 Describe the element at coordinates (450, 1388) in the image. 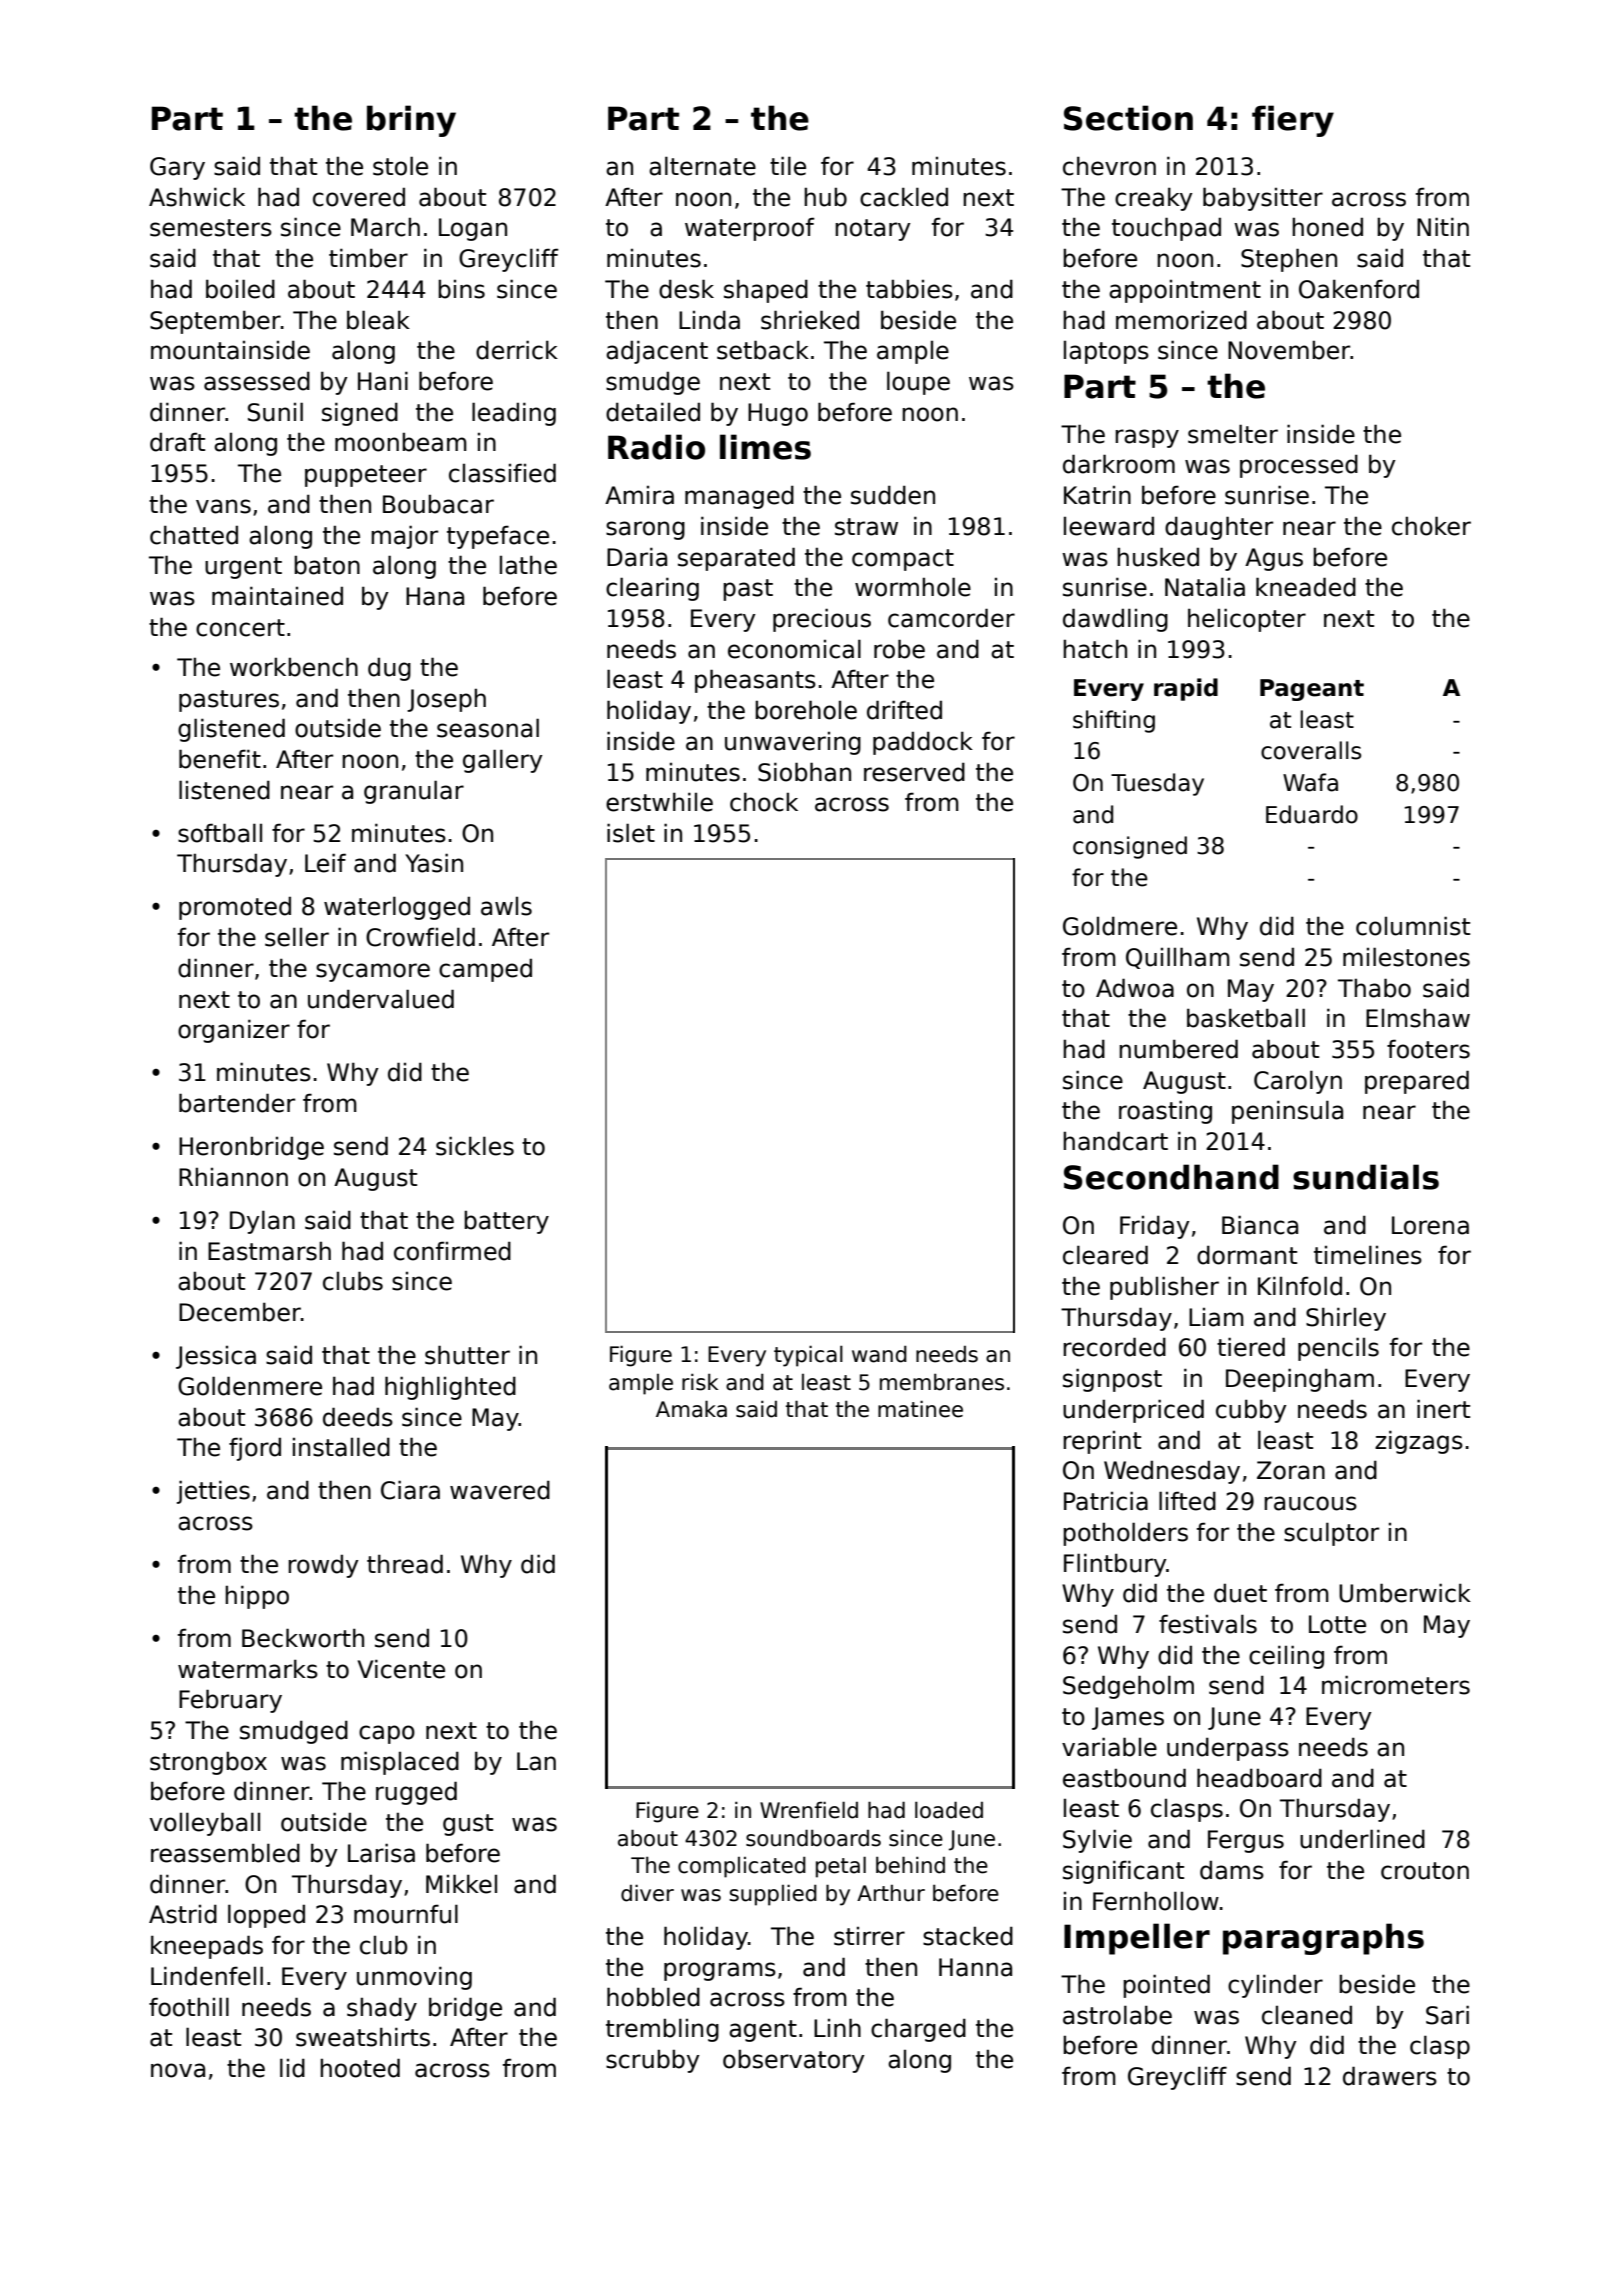

I see `highlighted` at that location.
